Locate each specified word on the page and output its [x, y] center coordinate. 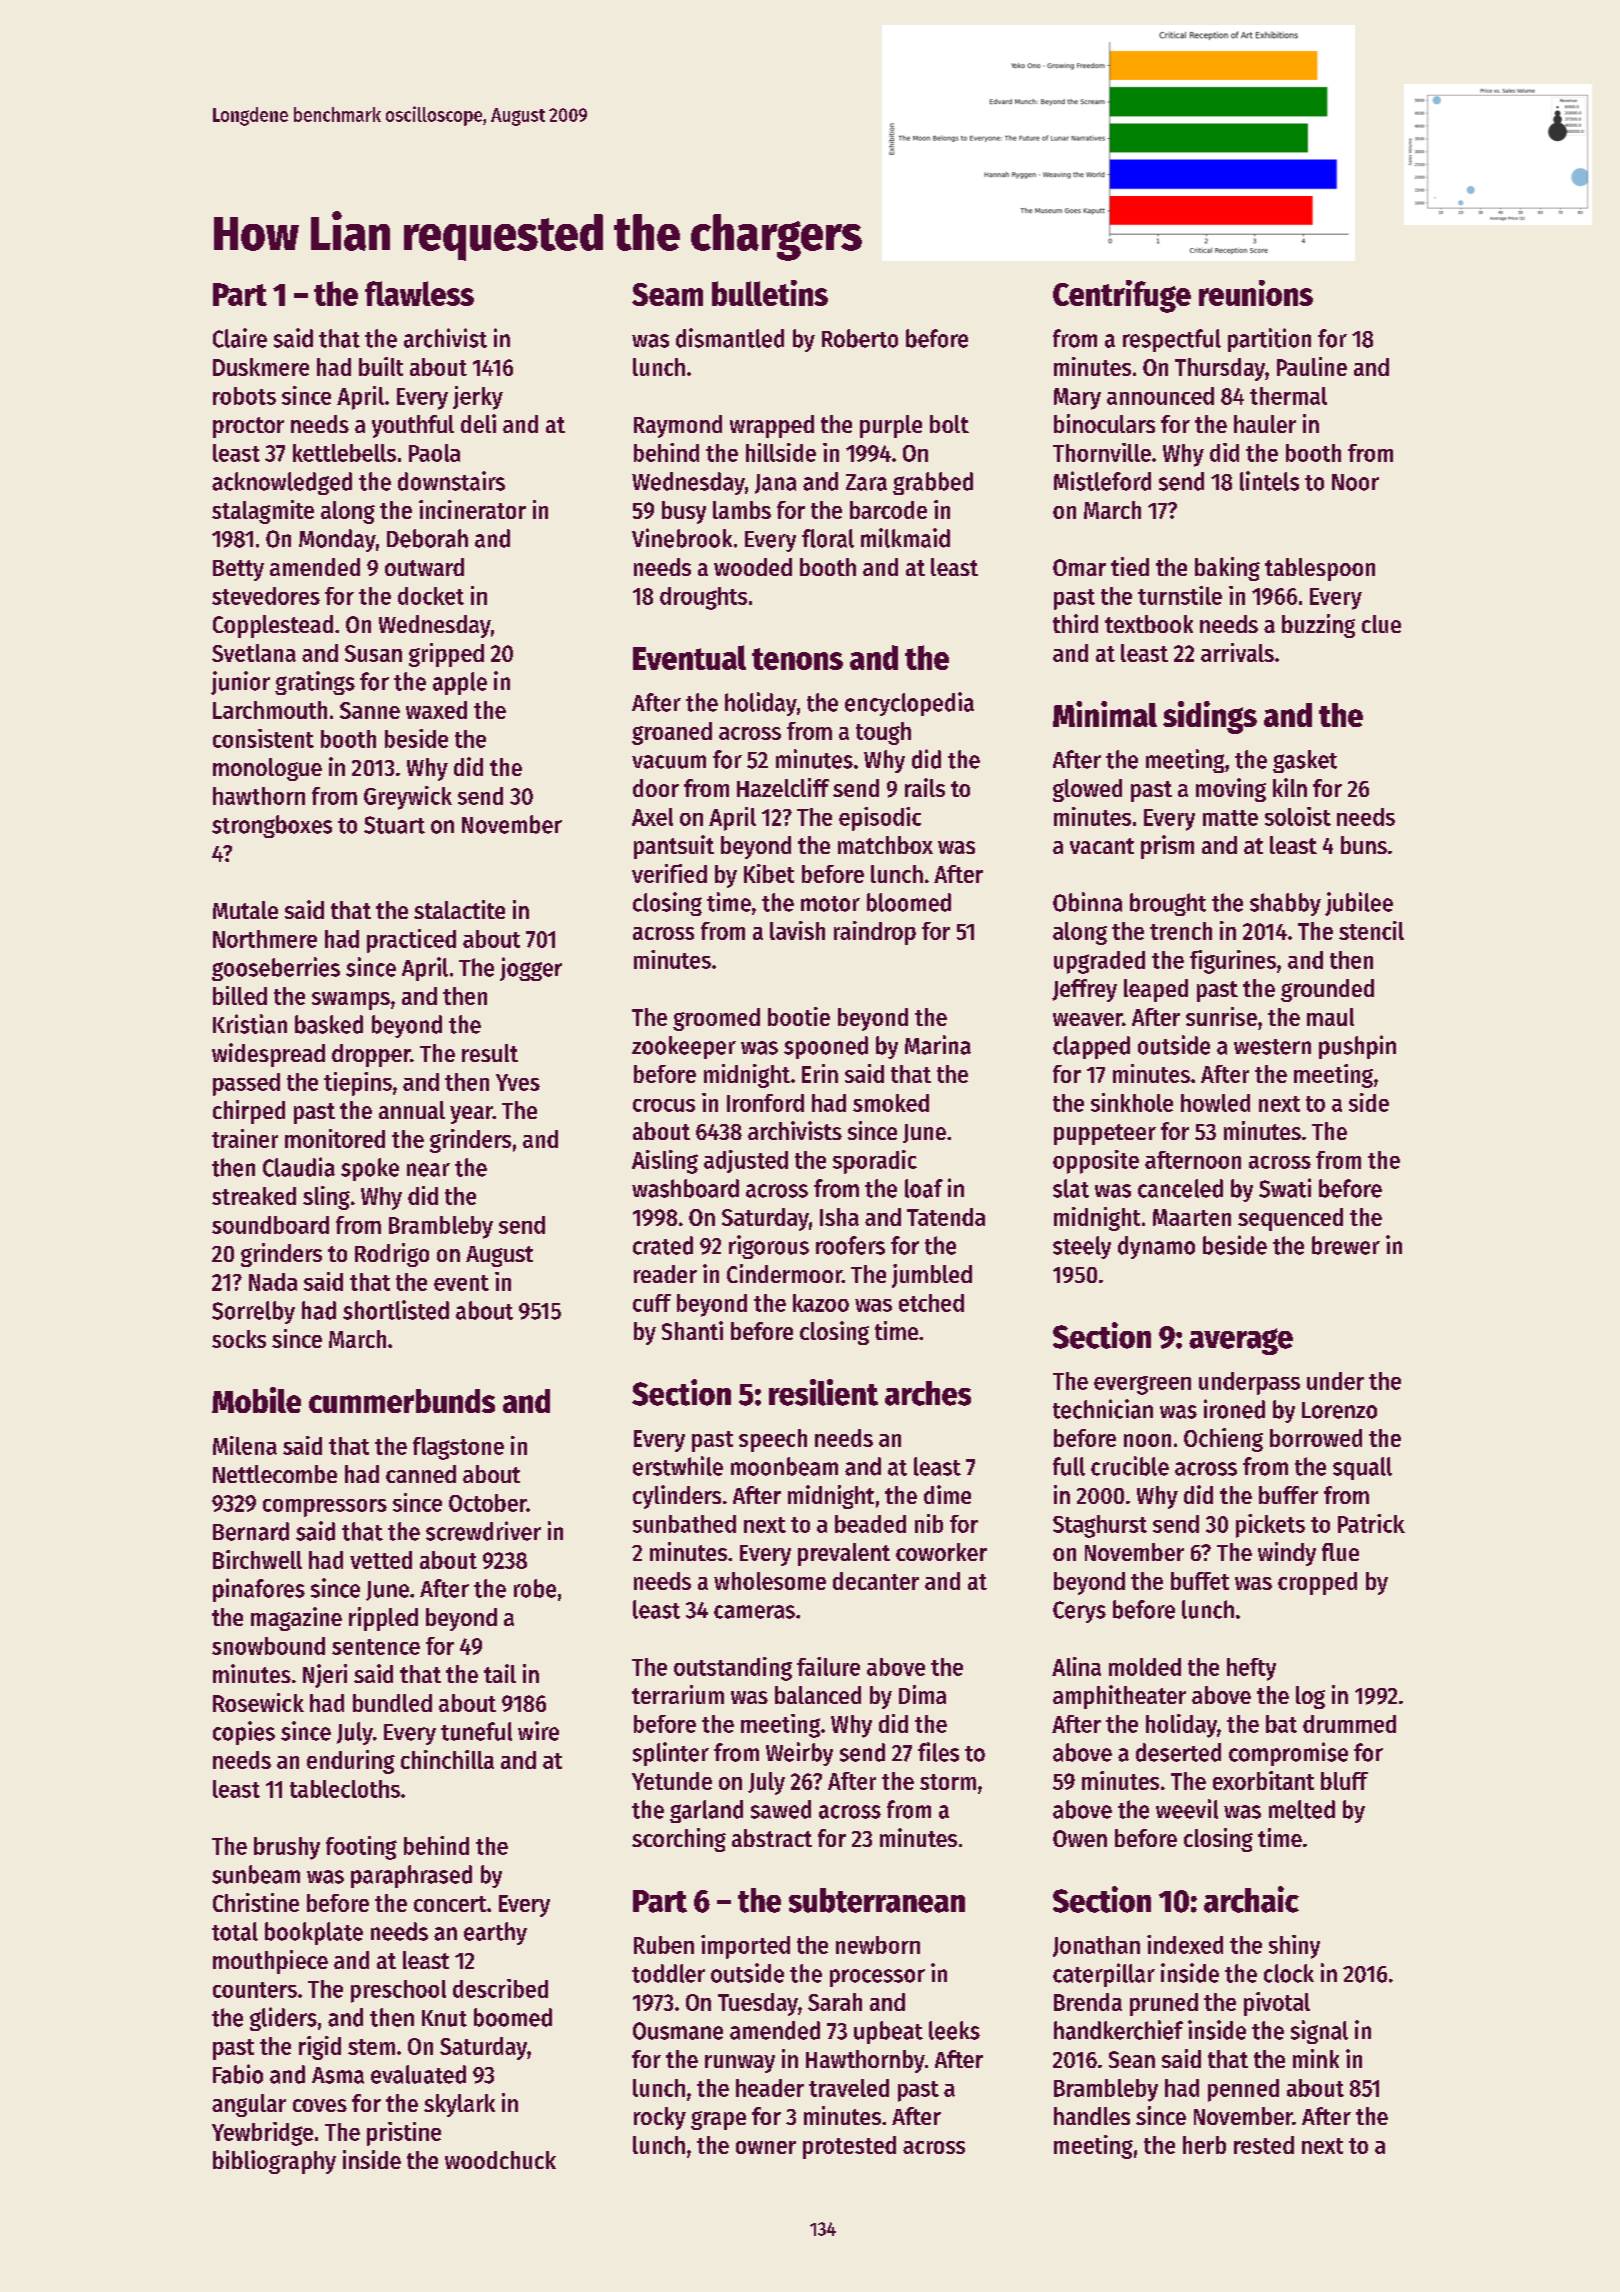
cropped [1317, 1583]
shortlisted [396, 1310]
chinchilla [447, 1759]
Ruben [664, 1945]
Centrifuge [1122, 296]
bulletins [770, 293]
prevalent [844, 1554]
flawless [419, 293]
